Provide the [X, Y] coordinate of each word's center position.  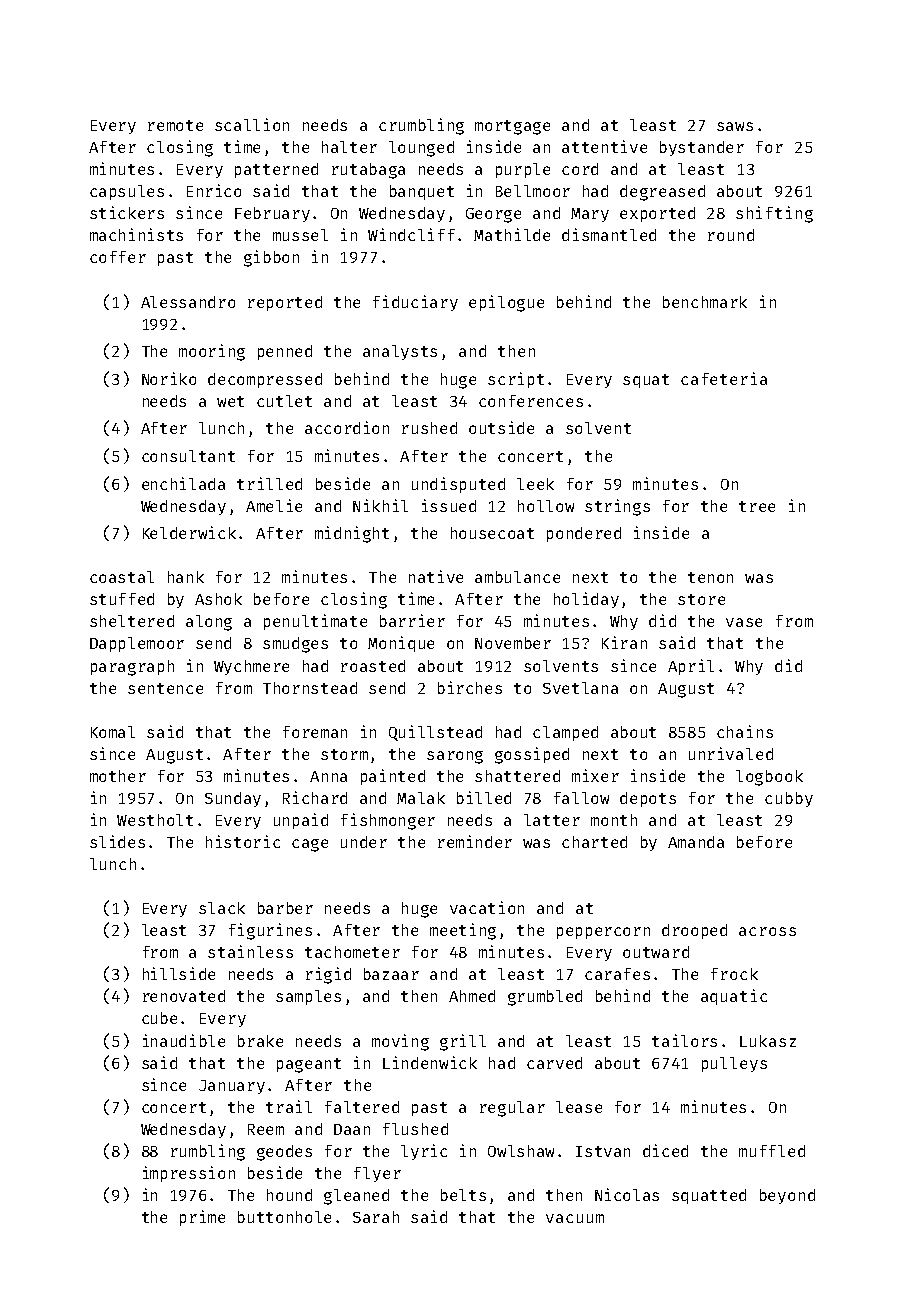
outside [501, 427]
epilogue [506, 303]
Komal [113, 732]
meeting [463, 931]
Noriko [169, 378]
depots [648, 799]
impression [189, 1174]
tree [757, 506]
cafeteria [724, 378]
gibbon [271, 258]
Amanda [696, 842]
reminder [475, 841]
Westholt [155, 820]
